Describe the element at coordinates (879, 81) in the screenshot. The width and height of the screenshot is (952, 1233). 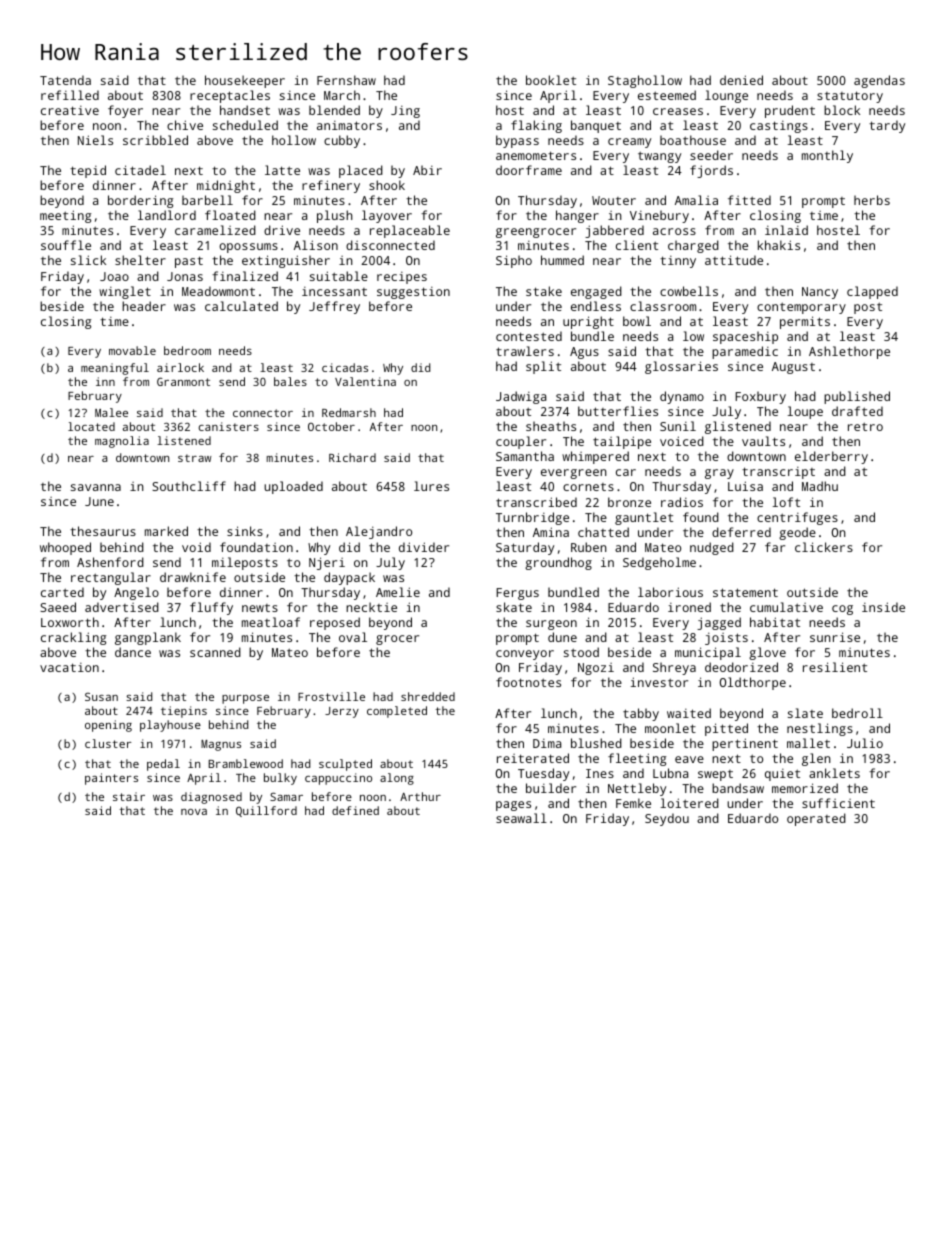
I see `agendas` at that location.
